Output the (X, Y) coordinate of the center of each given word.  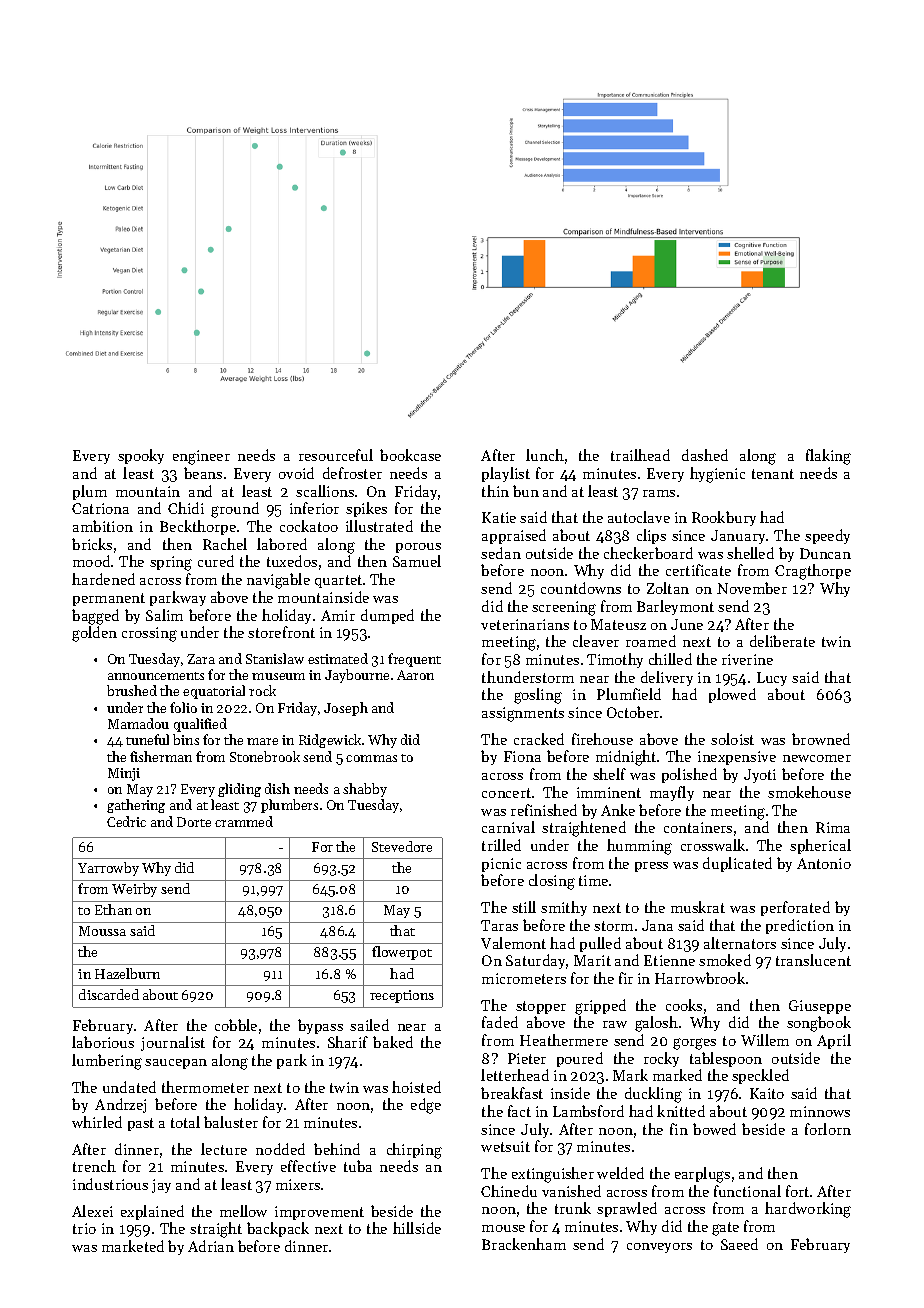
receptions (402, 996)
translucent (813, 960)
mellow (243, 1211)
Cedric (126, 821)
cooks (684, 1005)
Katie (499, 517)
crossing (149, 634)
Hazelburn (127, 973)
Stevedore (402, 846)
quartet (338, 581)
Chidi (186, 508)
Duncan (825, 553)
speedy (827, 536)
